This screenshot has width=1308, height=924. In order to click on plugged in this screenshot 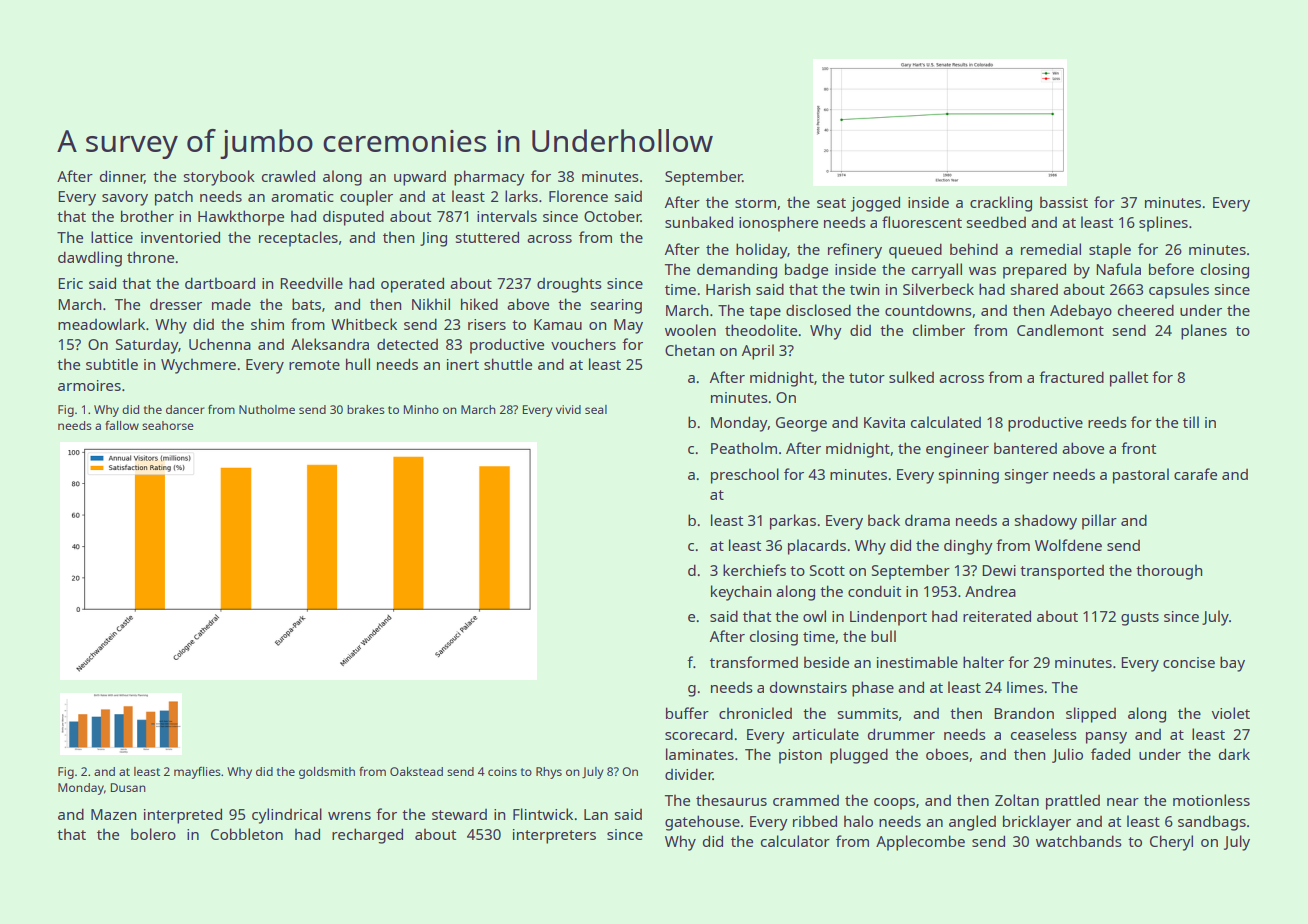, I will do `click(859, 756)`.
